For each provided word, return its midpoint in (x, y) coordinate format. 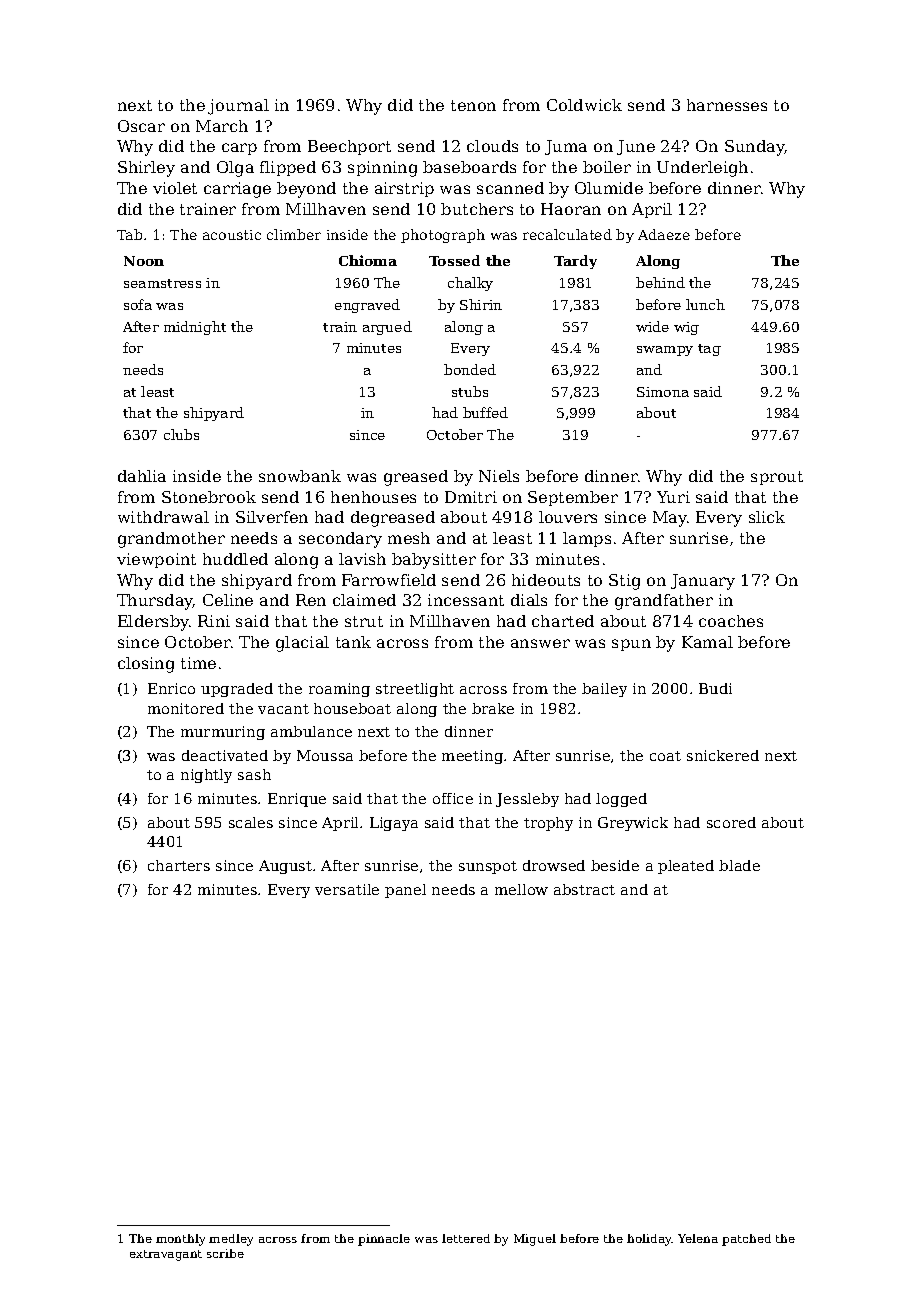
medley (231, 1240)
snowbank (300, 476)
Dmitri (471, 497)
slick (767, 517)
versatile (347, 889)
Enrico (171, 688)
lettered (466, 1238)
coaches (731, 621)
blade (739, 865)
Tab (129, 234)
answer (540, 643)
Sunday (755, 148)
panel (405, 891)
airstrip (404, 189)
